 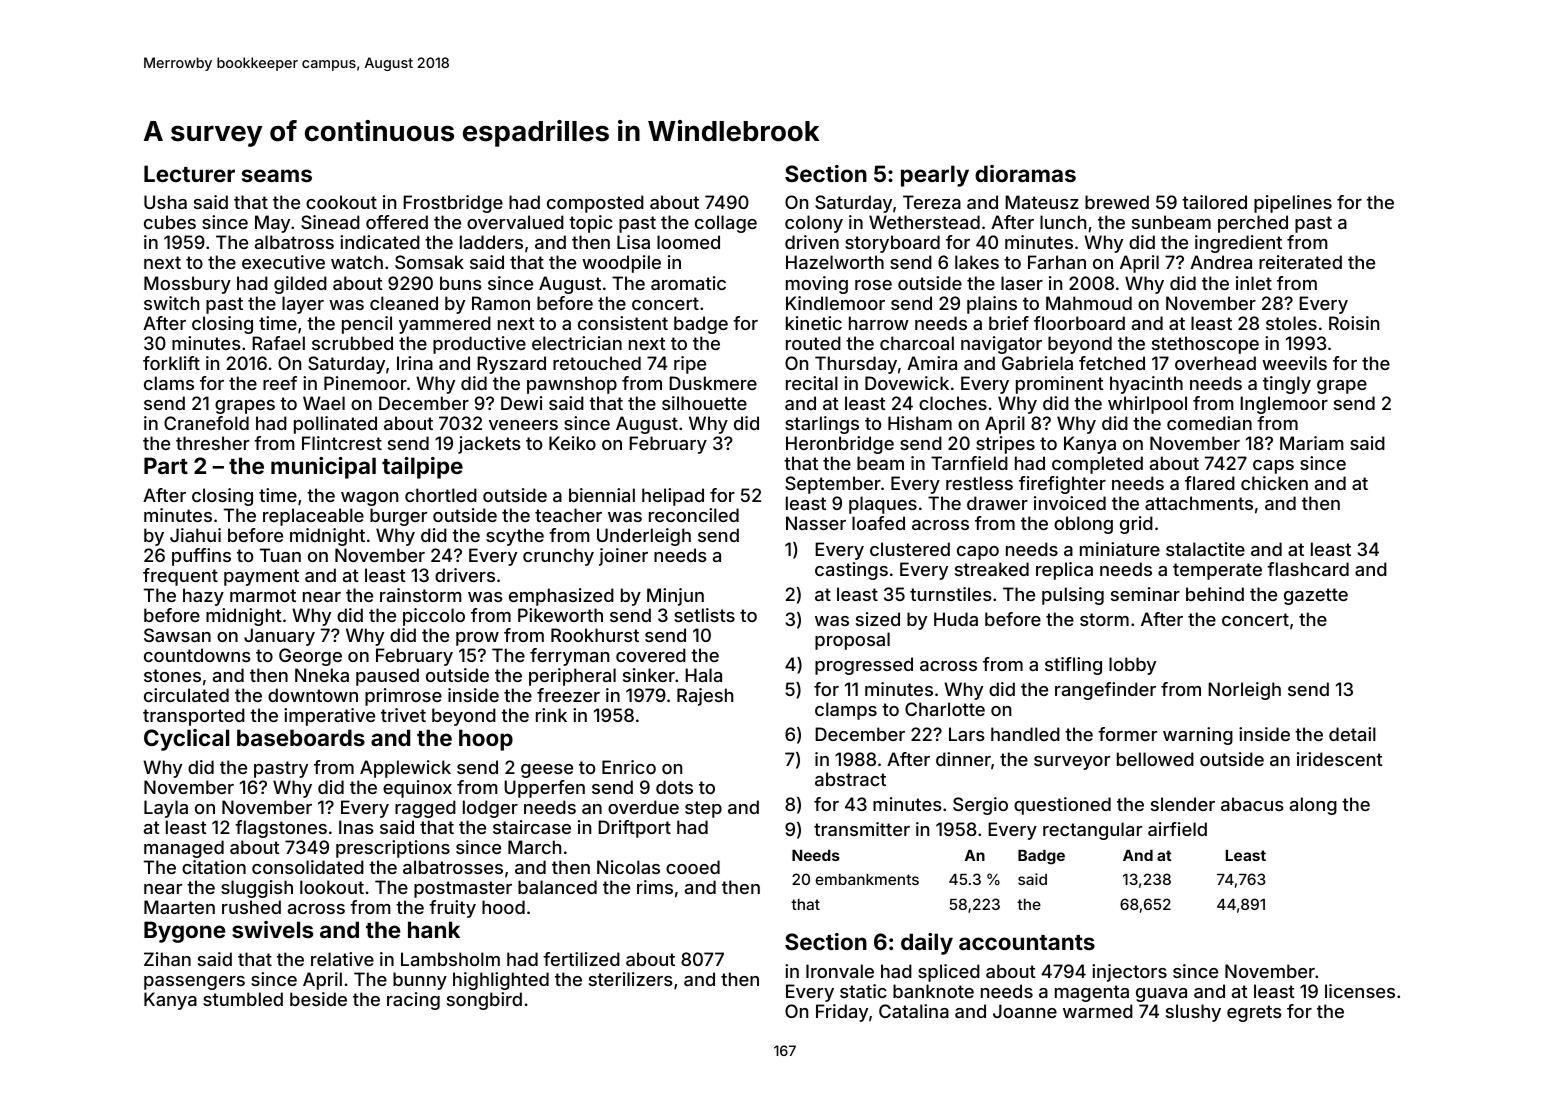 I want to click on silhouette, so click(x=704, y=403).
